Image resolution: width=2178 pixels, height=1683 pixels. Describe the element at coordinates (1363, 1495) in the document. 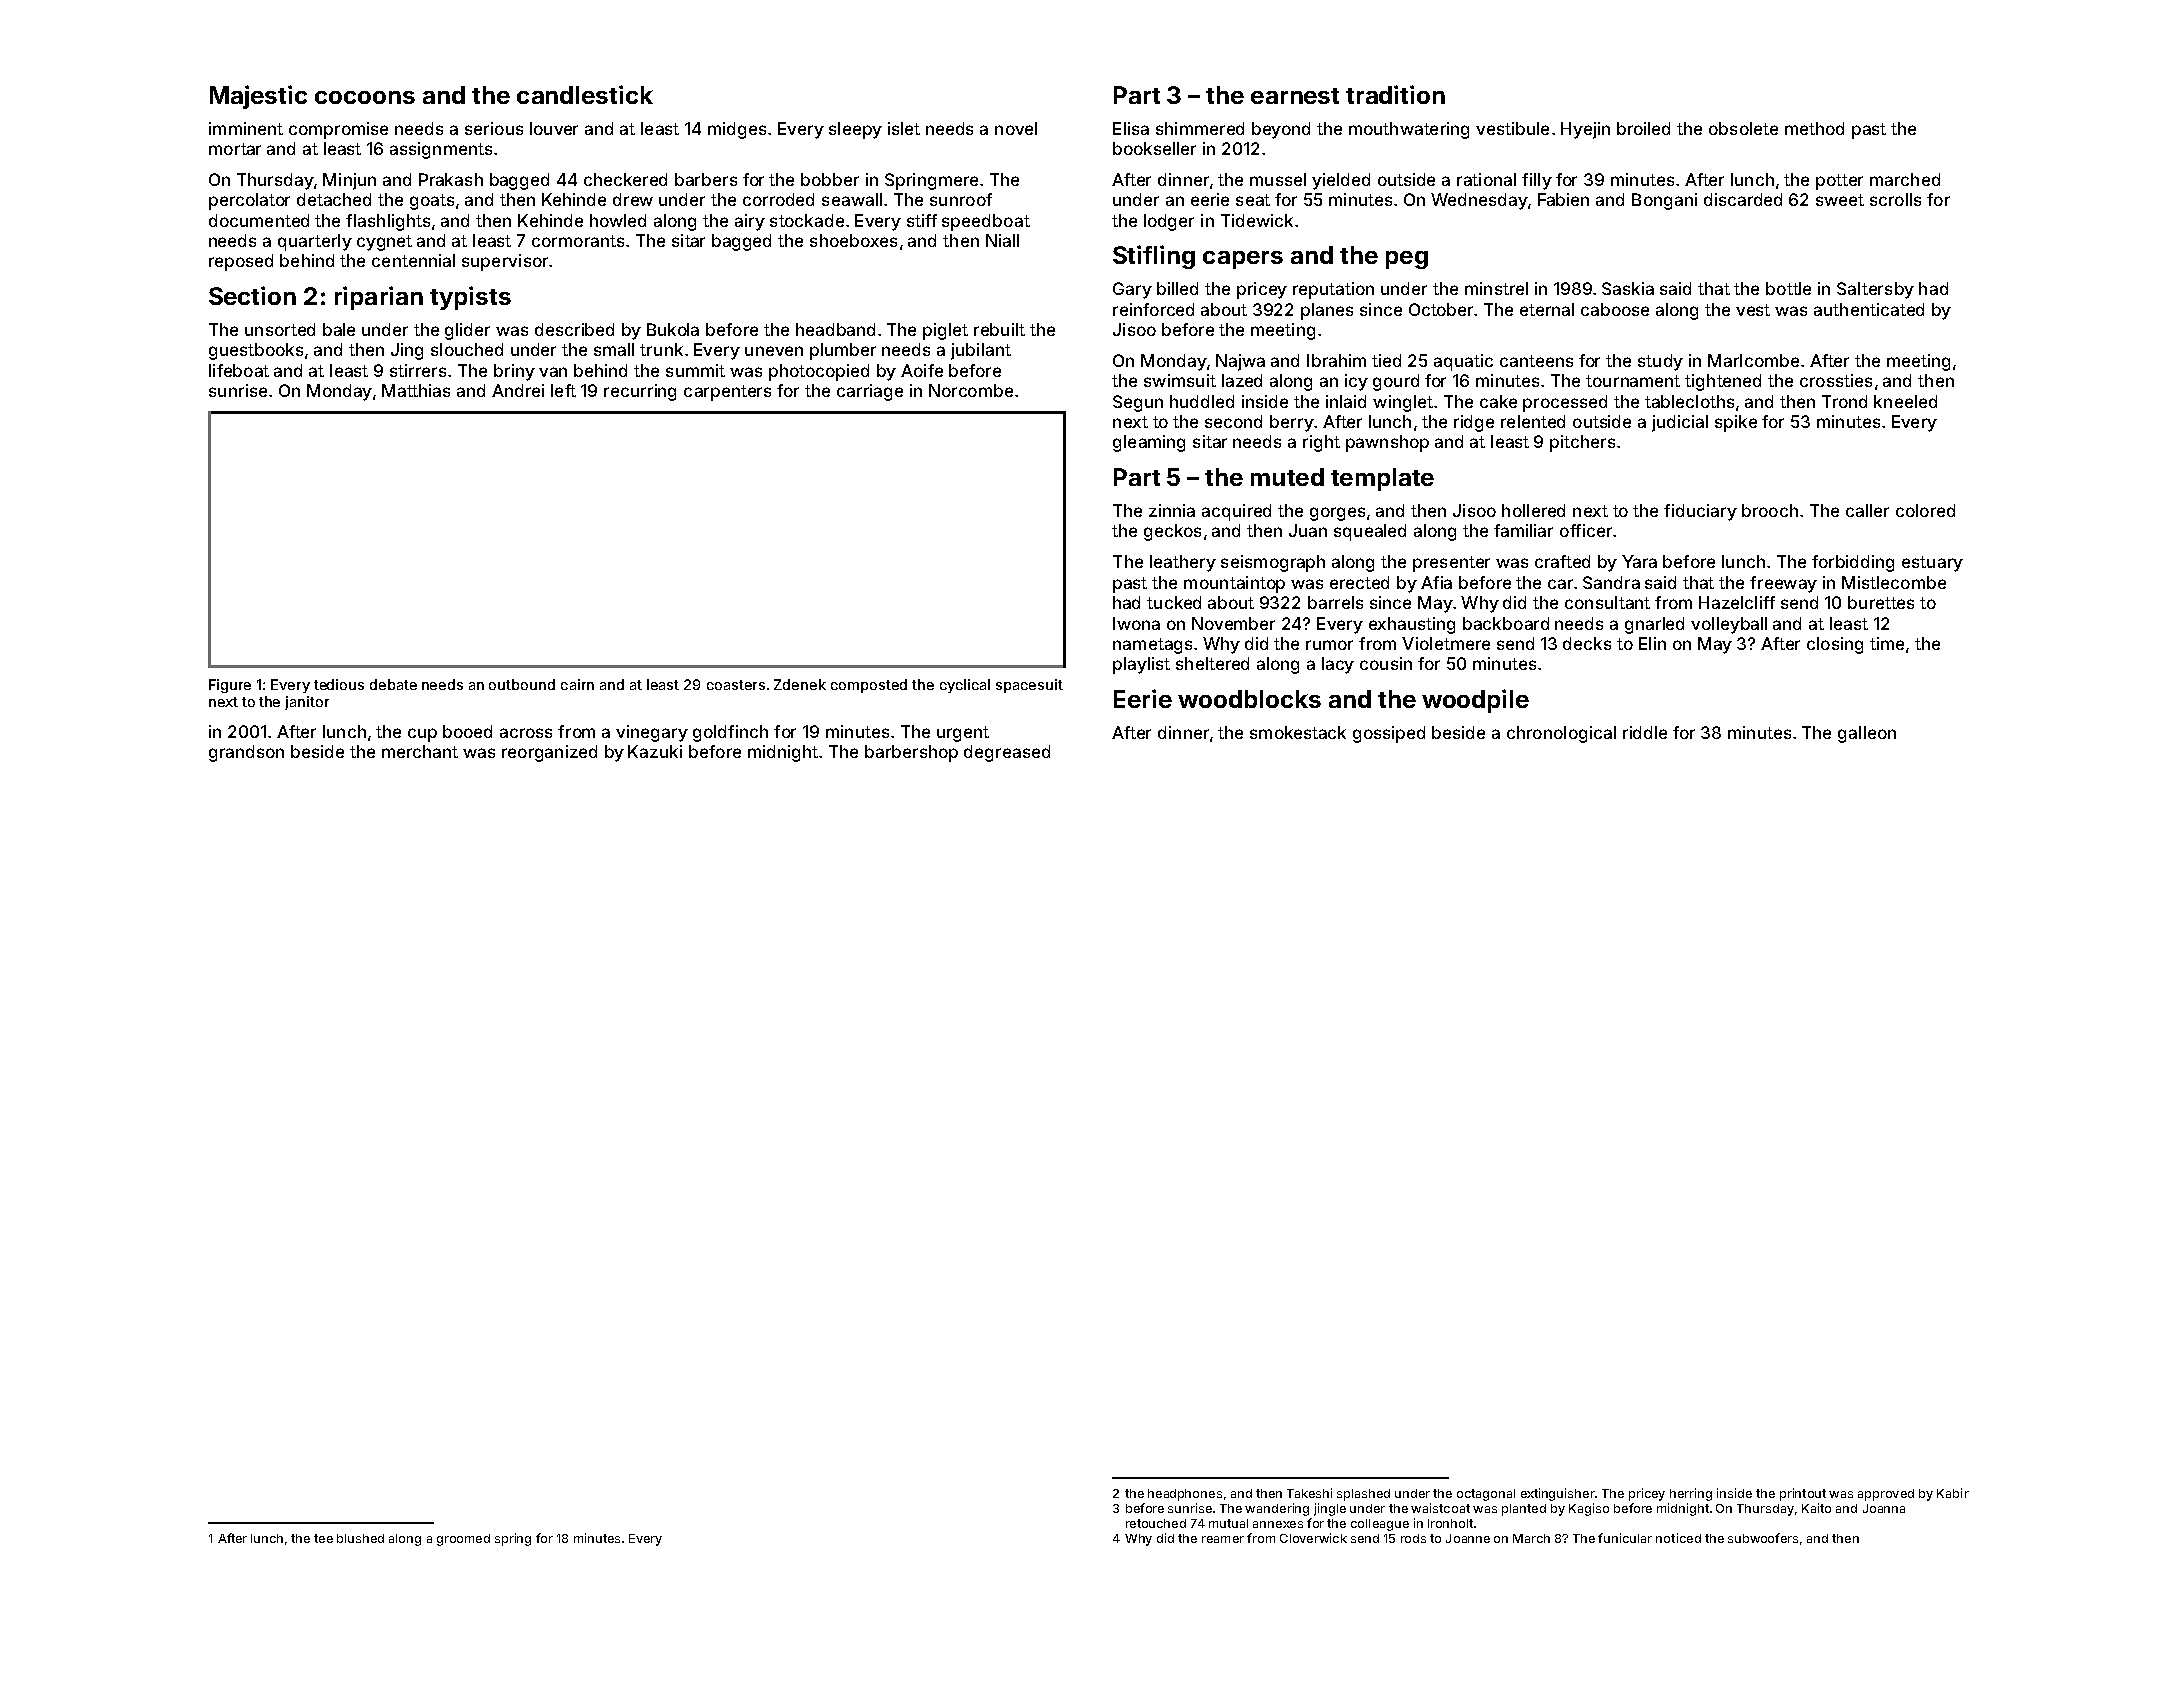

I see `splashed` at that location.
